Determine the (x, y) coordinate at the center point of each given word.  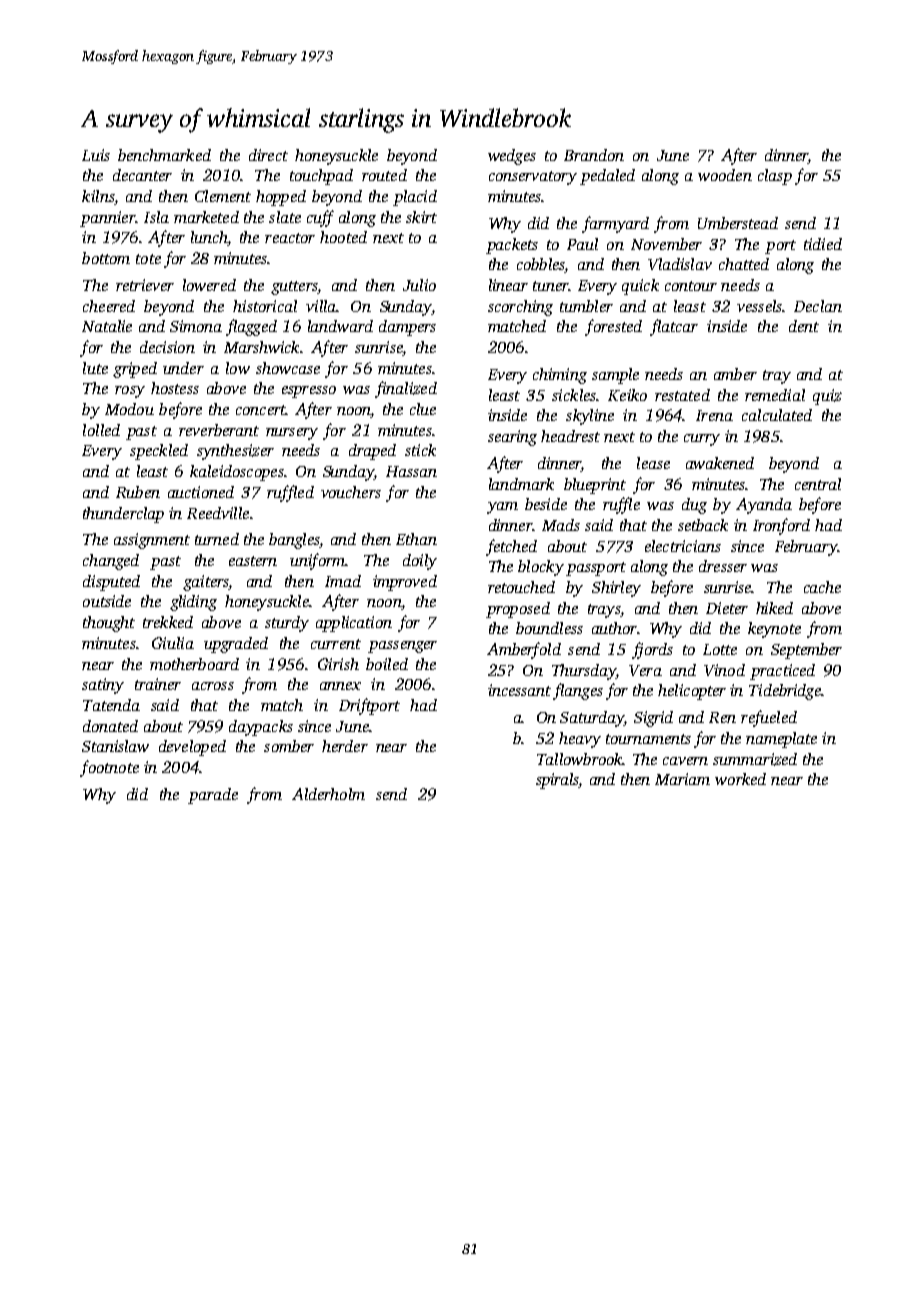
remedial (775, 395)
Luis (96, 155)
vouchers (351, 492)
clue (423, 409)
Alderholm (328, 794)
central (818, 484)
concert (261, 410)
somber (289, 746)
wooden (725, 175)
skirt (421, 217)
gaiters (206, 583)
